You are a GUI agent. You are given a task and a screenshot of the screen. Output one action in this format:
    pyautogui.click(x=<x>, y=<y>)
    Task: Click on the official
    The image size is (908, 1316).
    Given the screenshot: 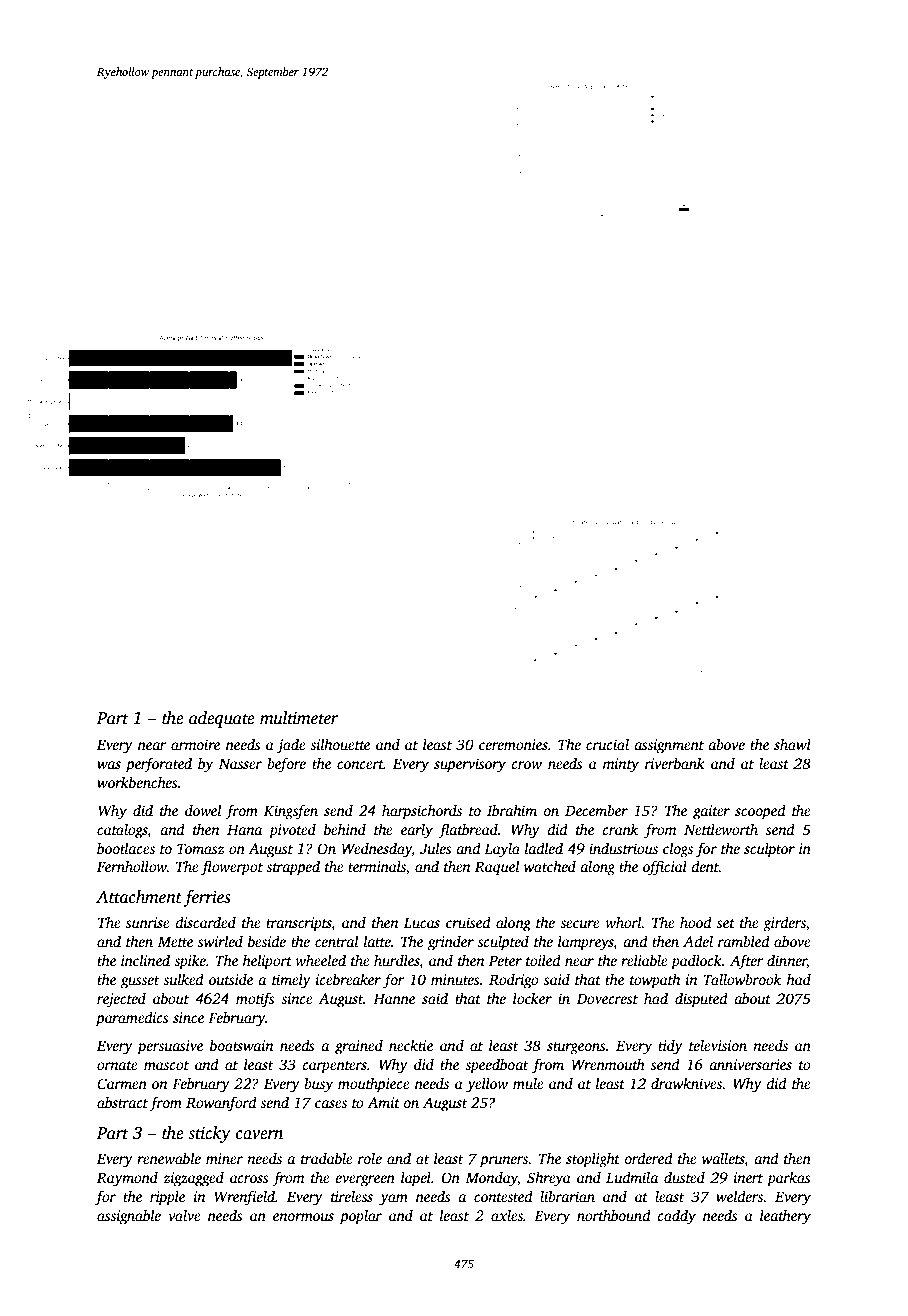 What is the action you would take?
    pyautogui.click(x=665, y=868)
